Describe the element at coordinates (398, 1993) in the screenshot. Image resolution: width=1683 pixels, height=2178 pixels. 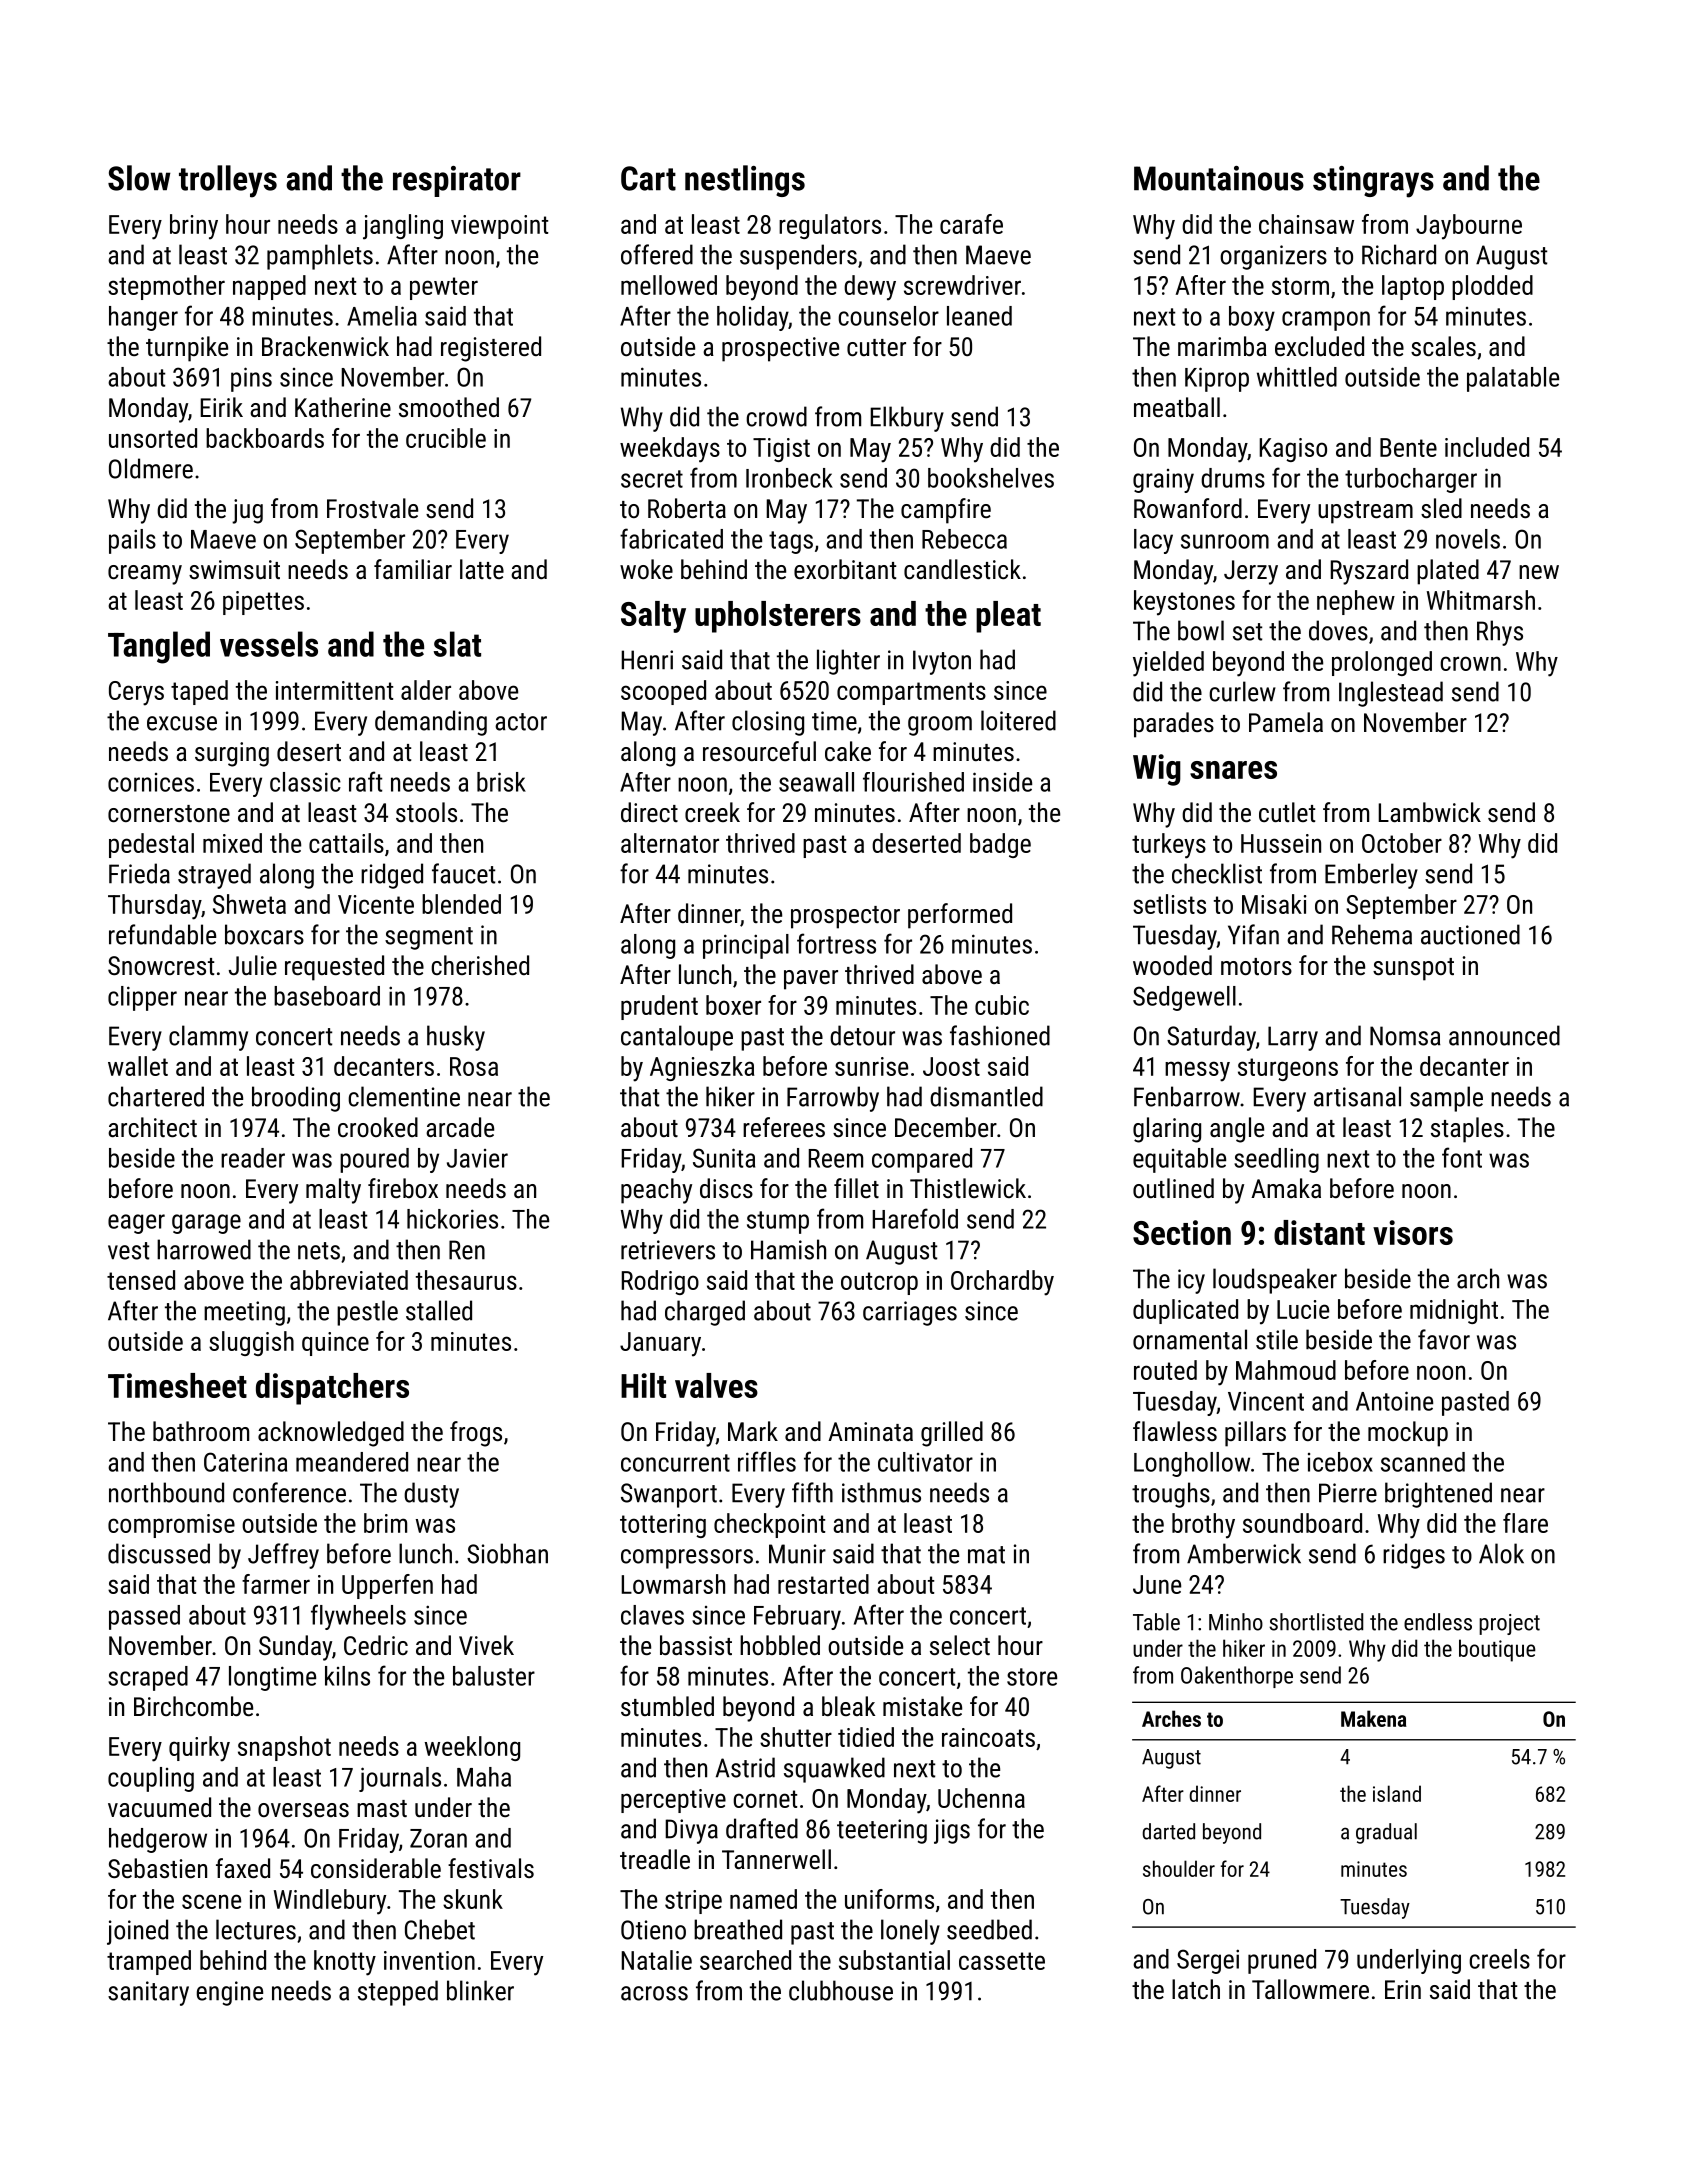
I see `stepped` at that location.
